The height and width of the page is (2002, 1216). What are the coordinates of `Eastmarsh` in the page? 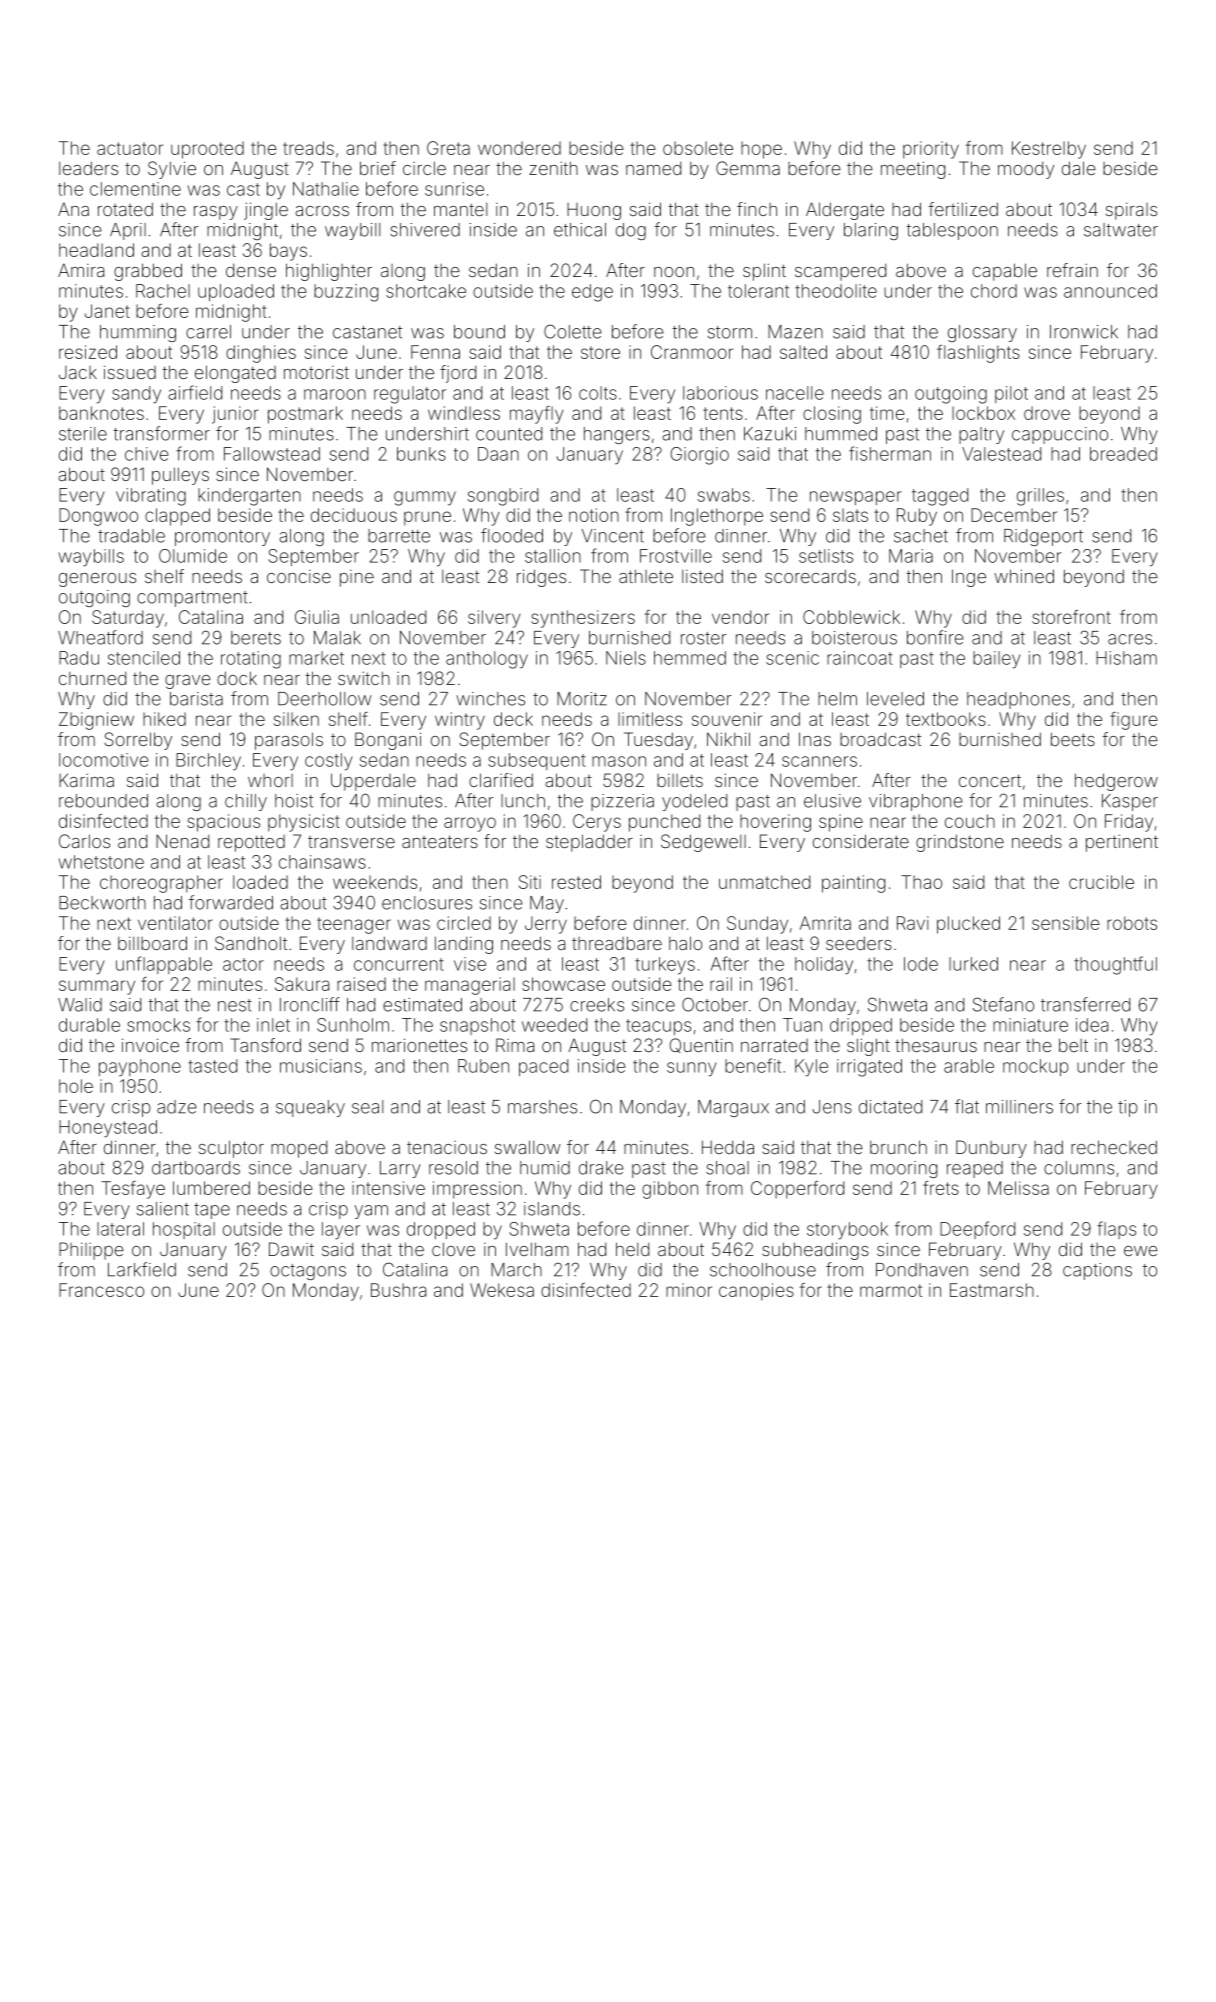 It's located at (992, 1290).
